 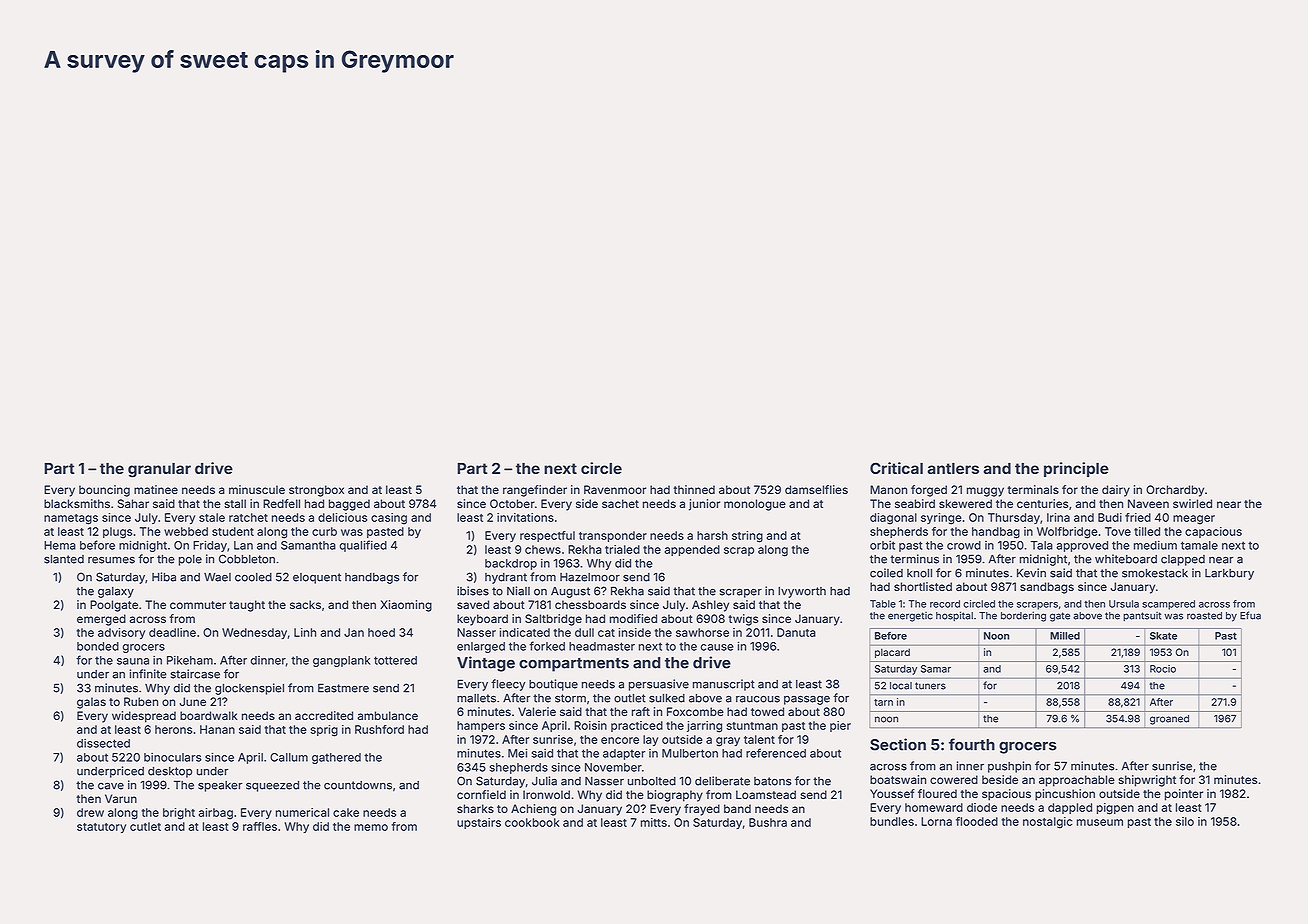 What do you see at coordinates (615, 489) in the image?
I see `Ravenmoor` at bounding box center [615, 489].
